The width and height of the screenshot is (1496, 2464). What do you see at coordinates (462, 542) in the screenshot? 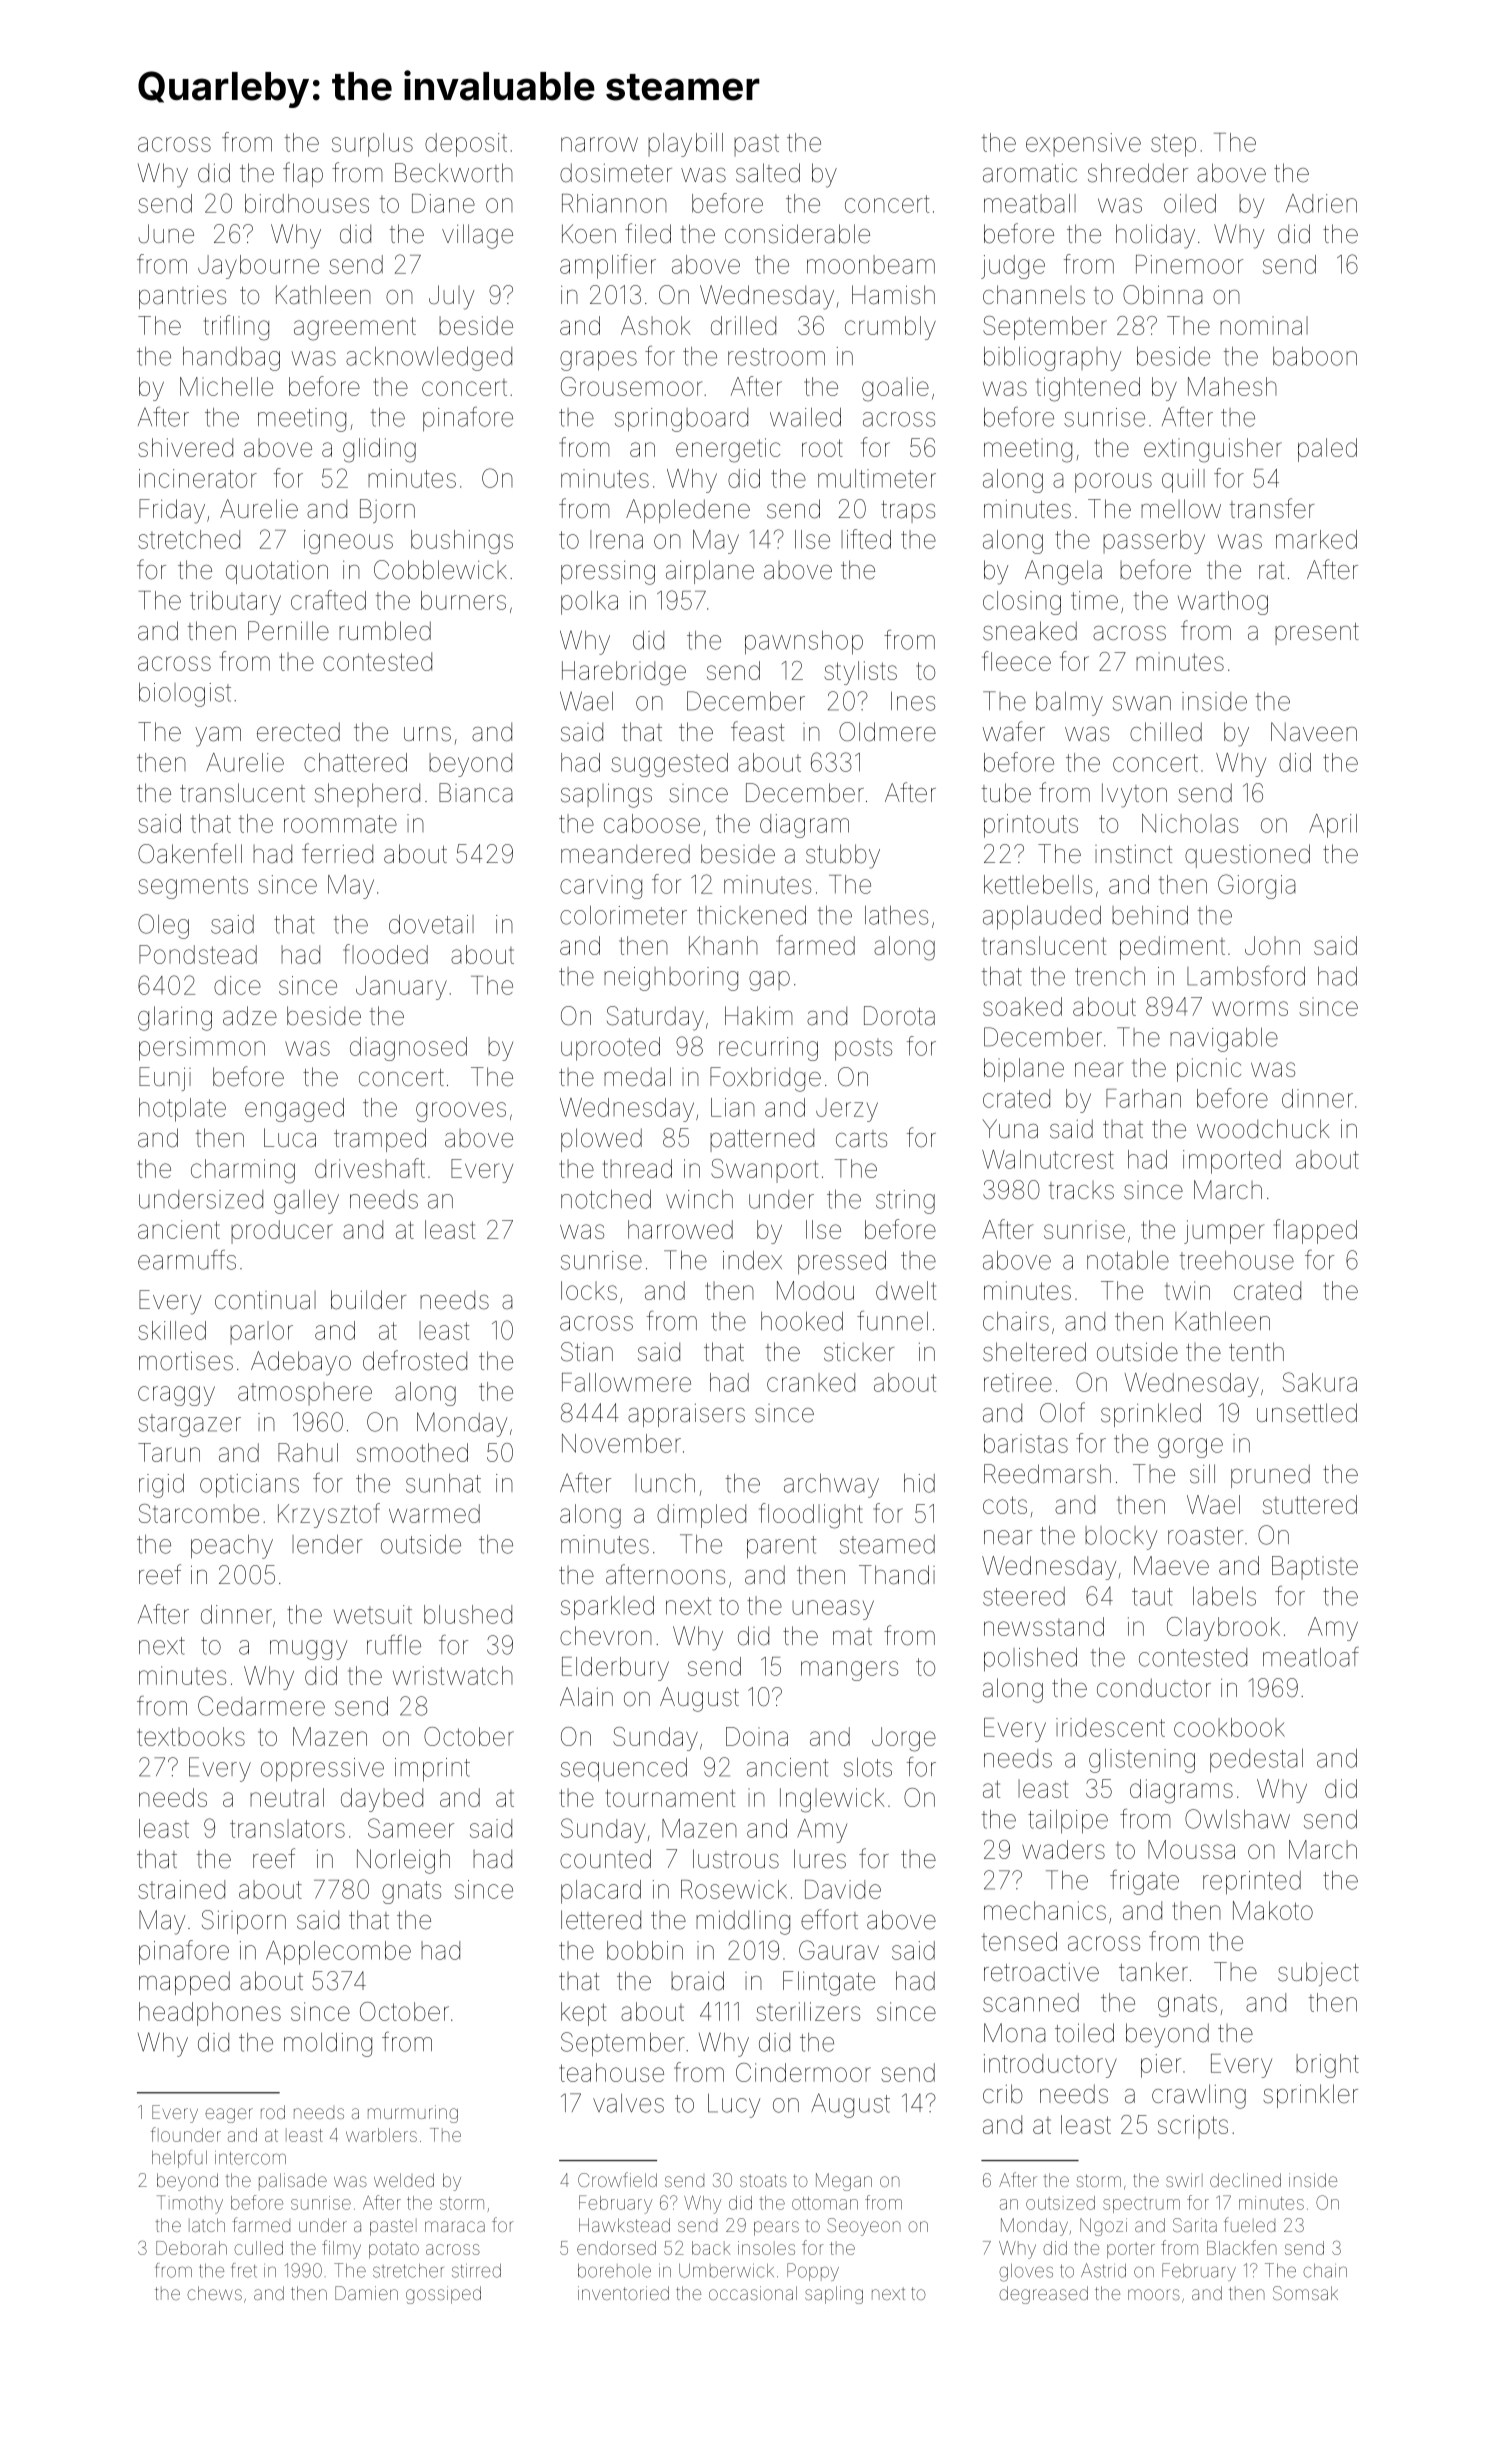
I see `bushings` at bounding box center [462, 542].
